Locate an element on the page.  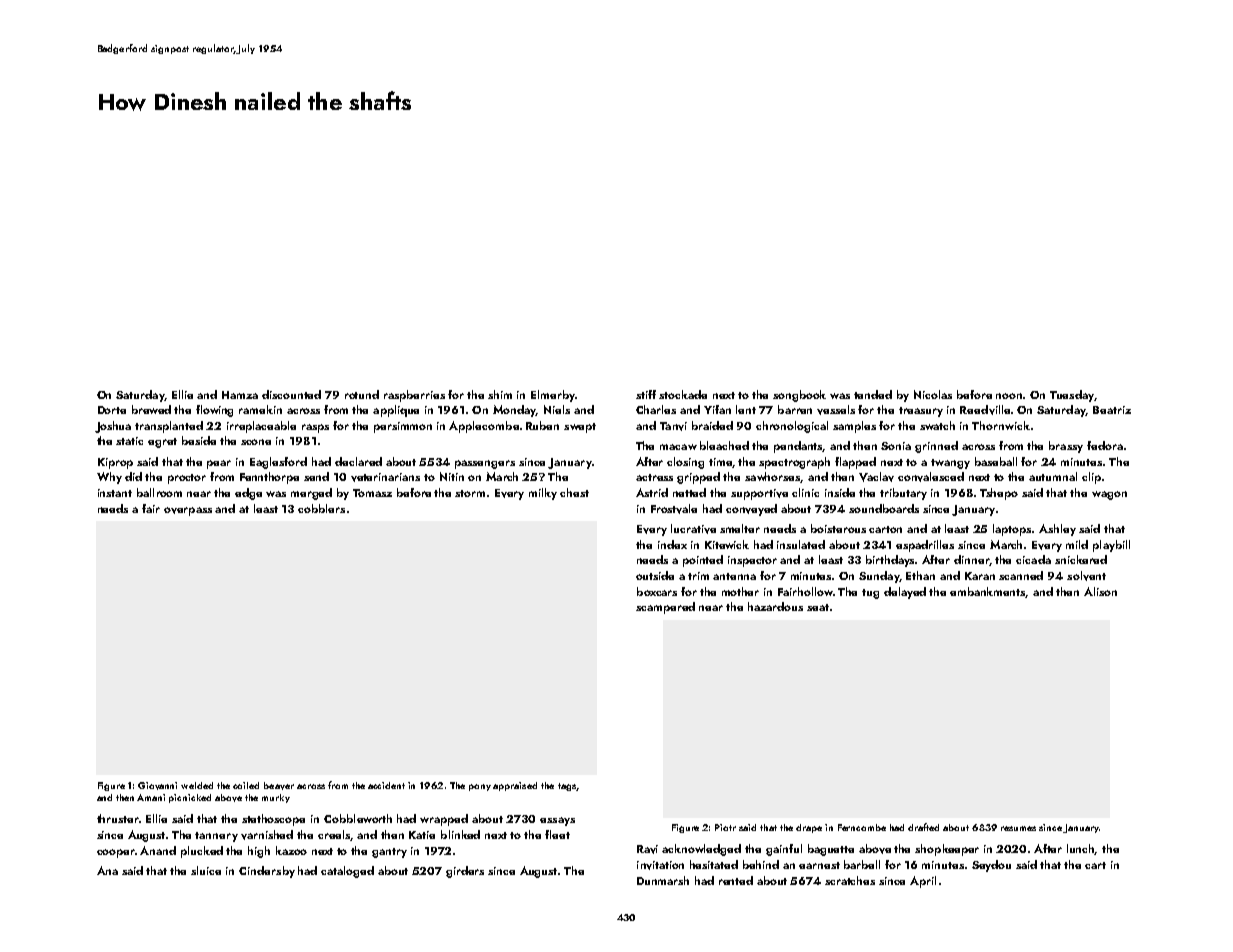
drafted is located at coordinates (923, 827).
